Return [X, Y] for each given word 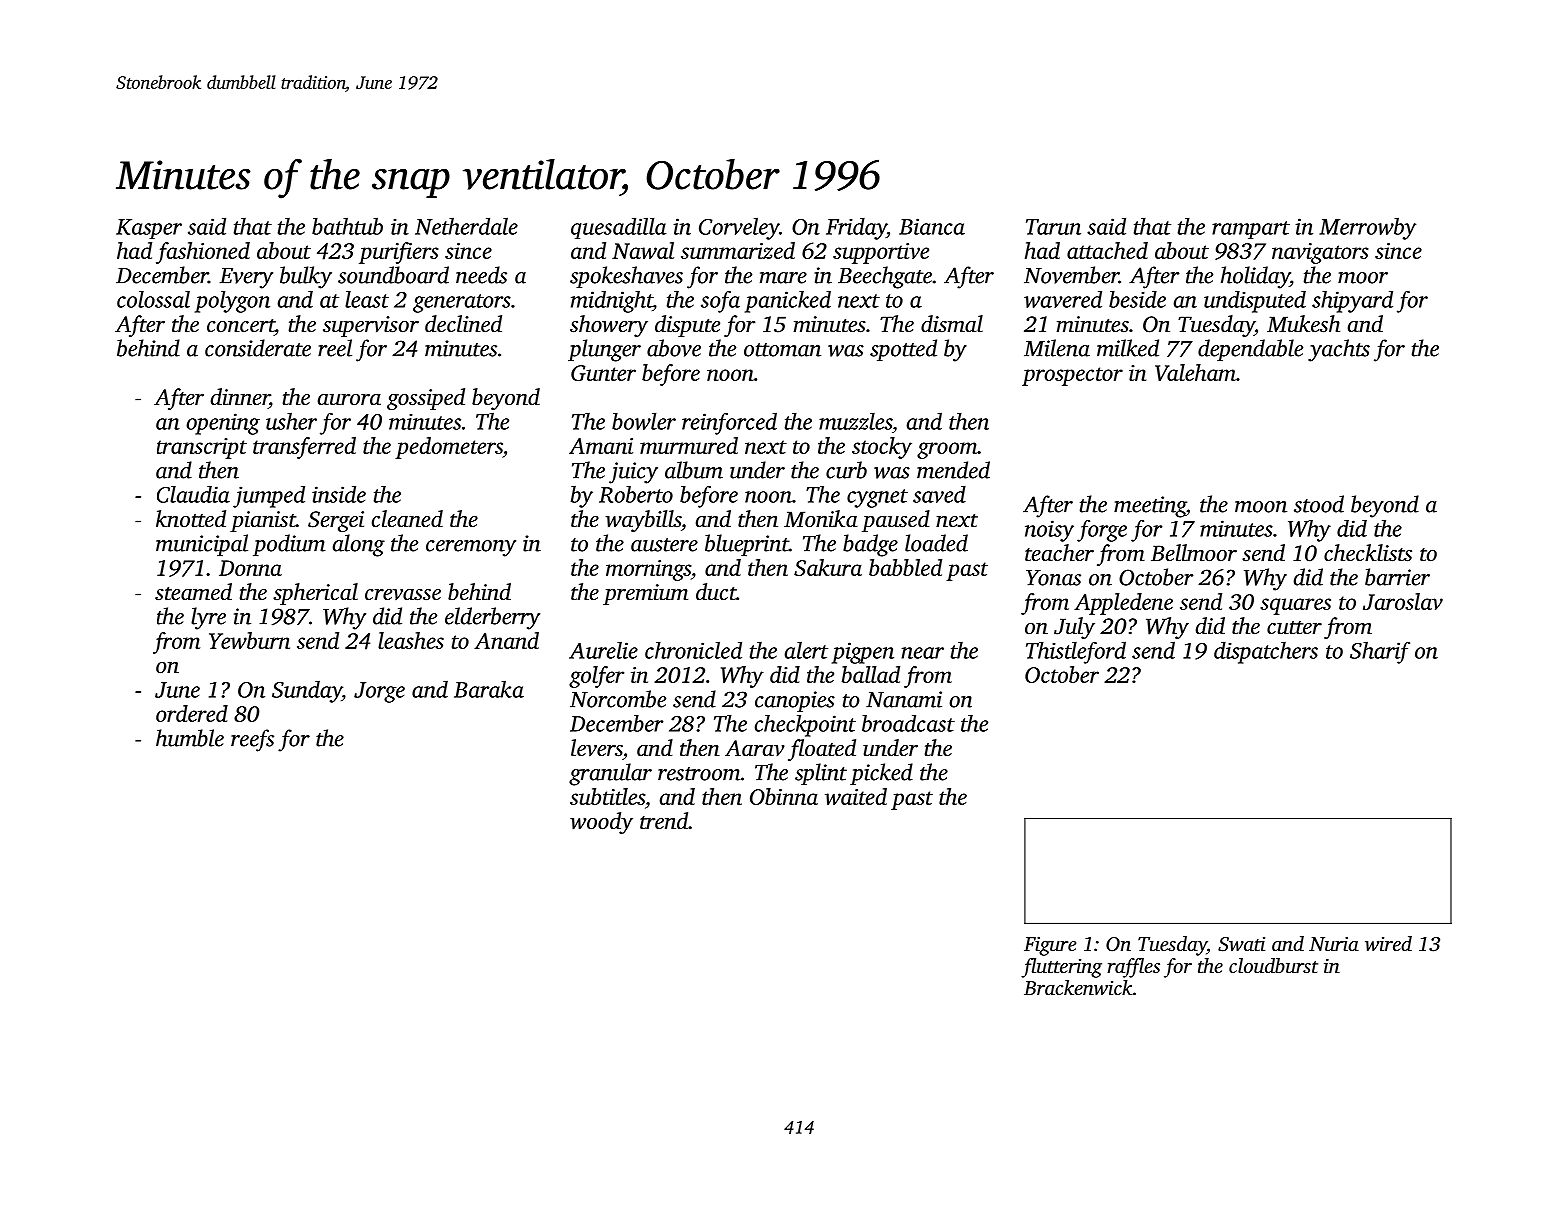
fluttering [1061, 968]
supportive [881, 253]
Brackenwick [1078, 987]
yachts [1339, 350]
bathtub [347, 226]
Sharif [1380, 652]
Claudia [193, 494]
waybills [643, 521]
